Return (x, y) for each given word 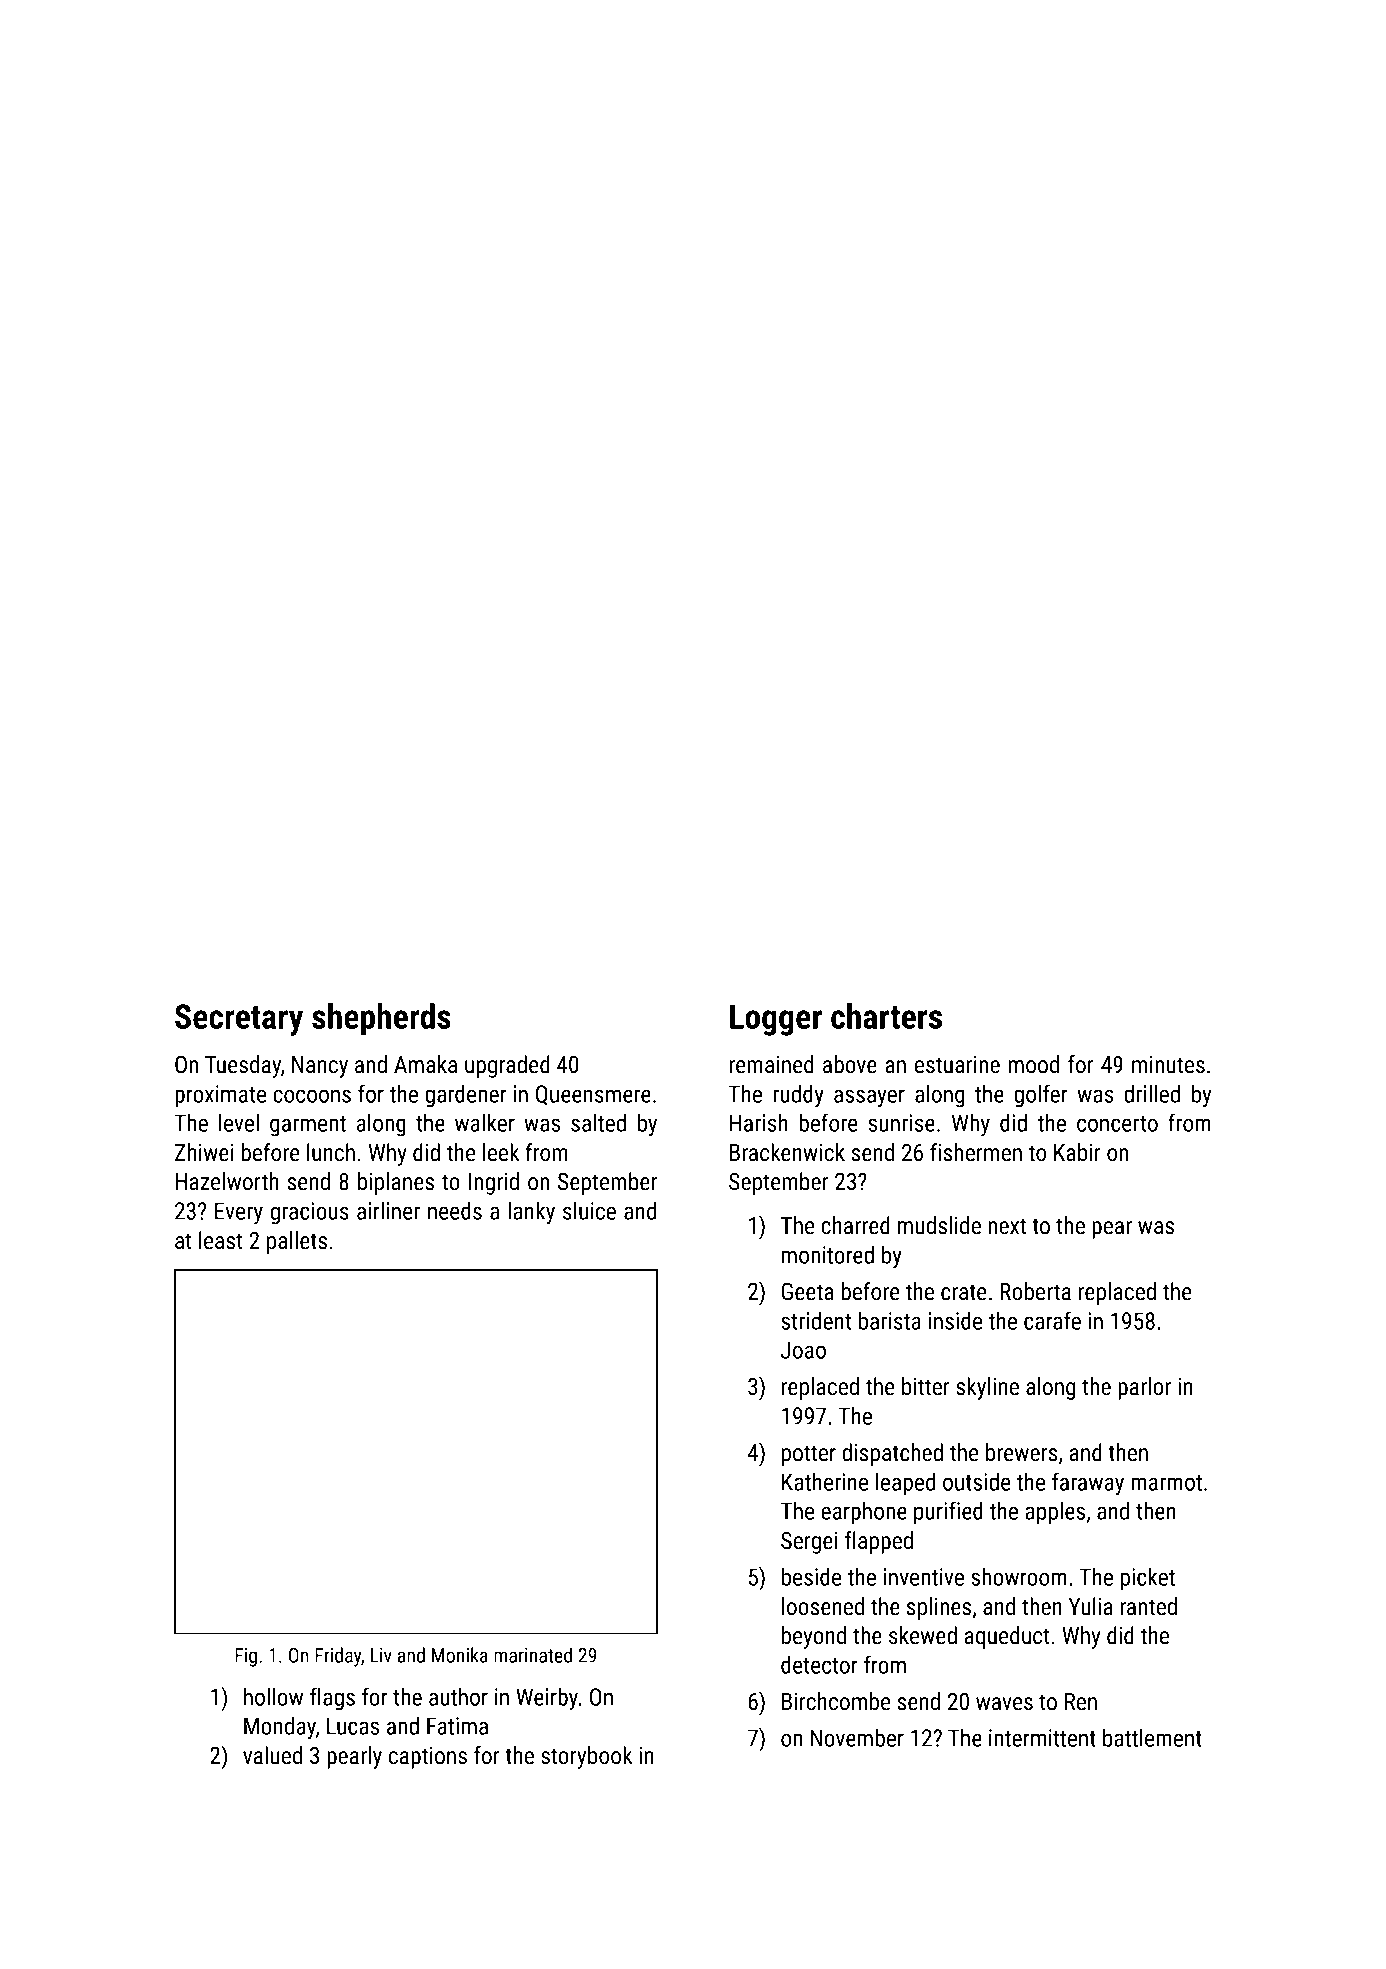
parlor (1144, 1388)
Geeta (807, 1291)
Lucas (353, 1726)
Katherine (825, 1482)
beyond (814, 1637)
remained (771, 1064)
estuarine (957, 1065)
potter (809, 1455)
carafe (1052, 1320)
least (221, 1240)
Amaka (425, 1064)
